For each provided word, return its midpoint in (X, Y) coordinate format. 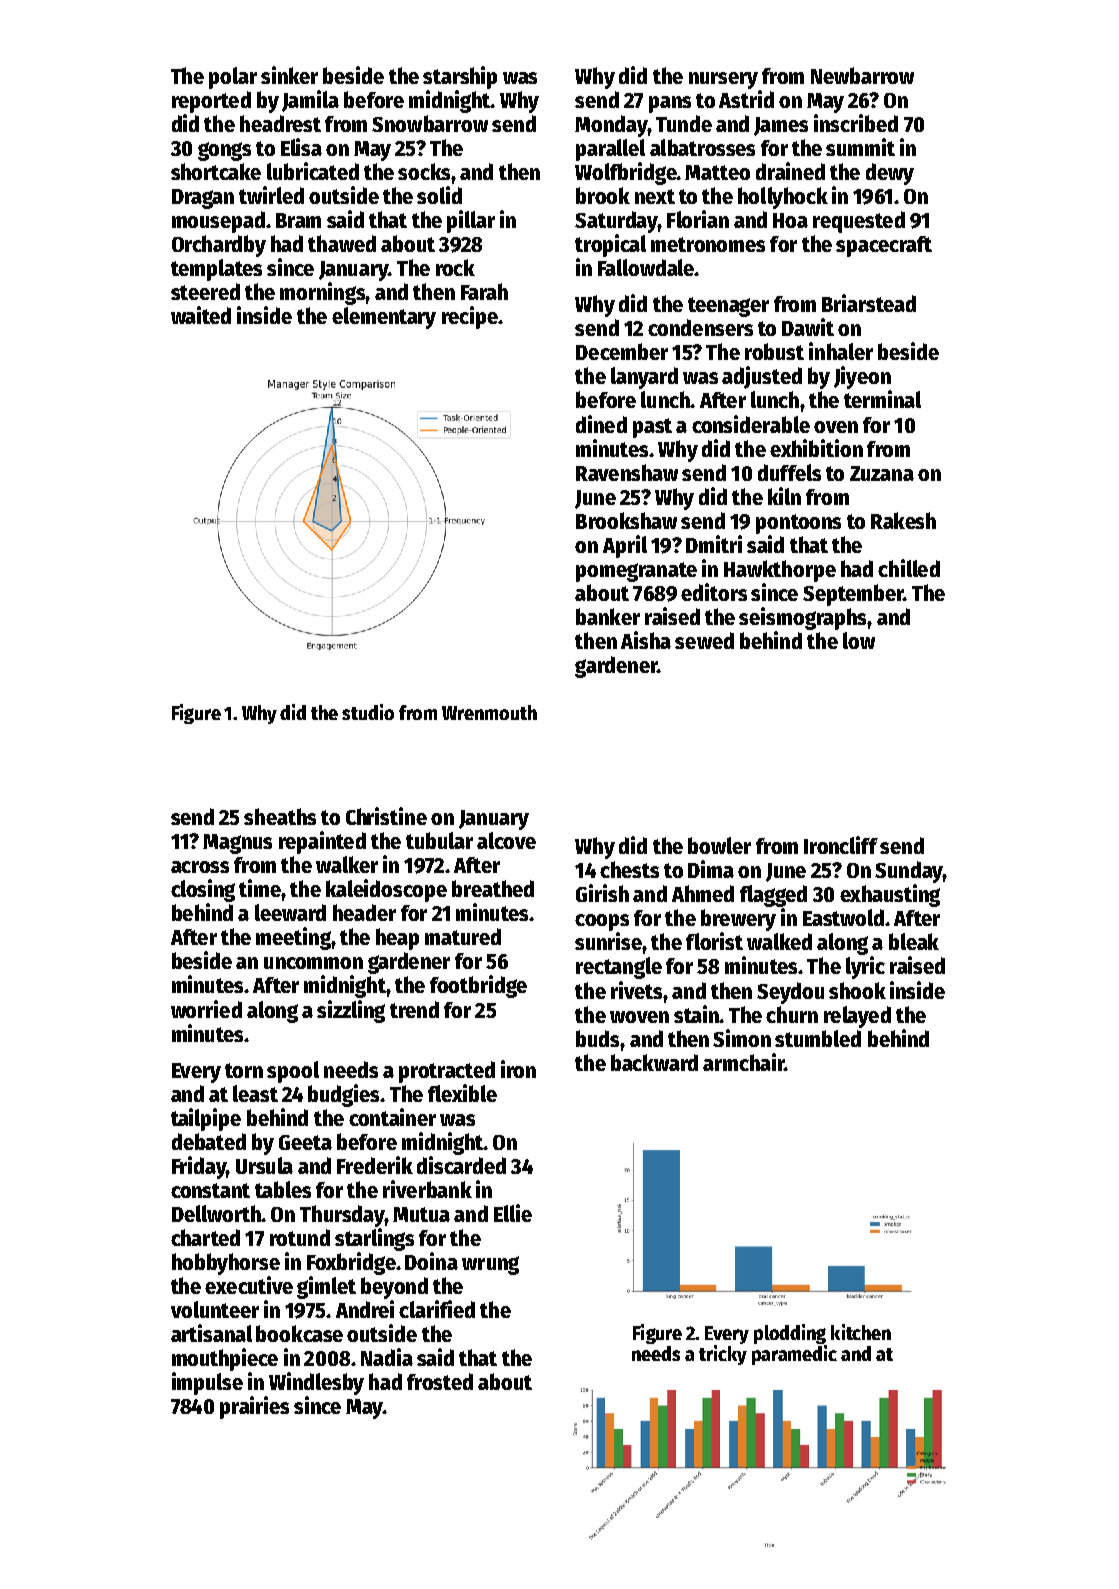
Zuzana (882, 473)
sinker (289, 75)
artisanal (211, 1333)
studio (368, 712)
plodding (790, 1334)
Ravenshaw (627, 472)
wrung (490, 1265)
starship (460, 77)
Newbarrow (862, 75)
